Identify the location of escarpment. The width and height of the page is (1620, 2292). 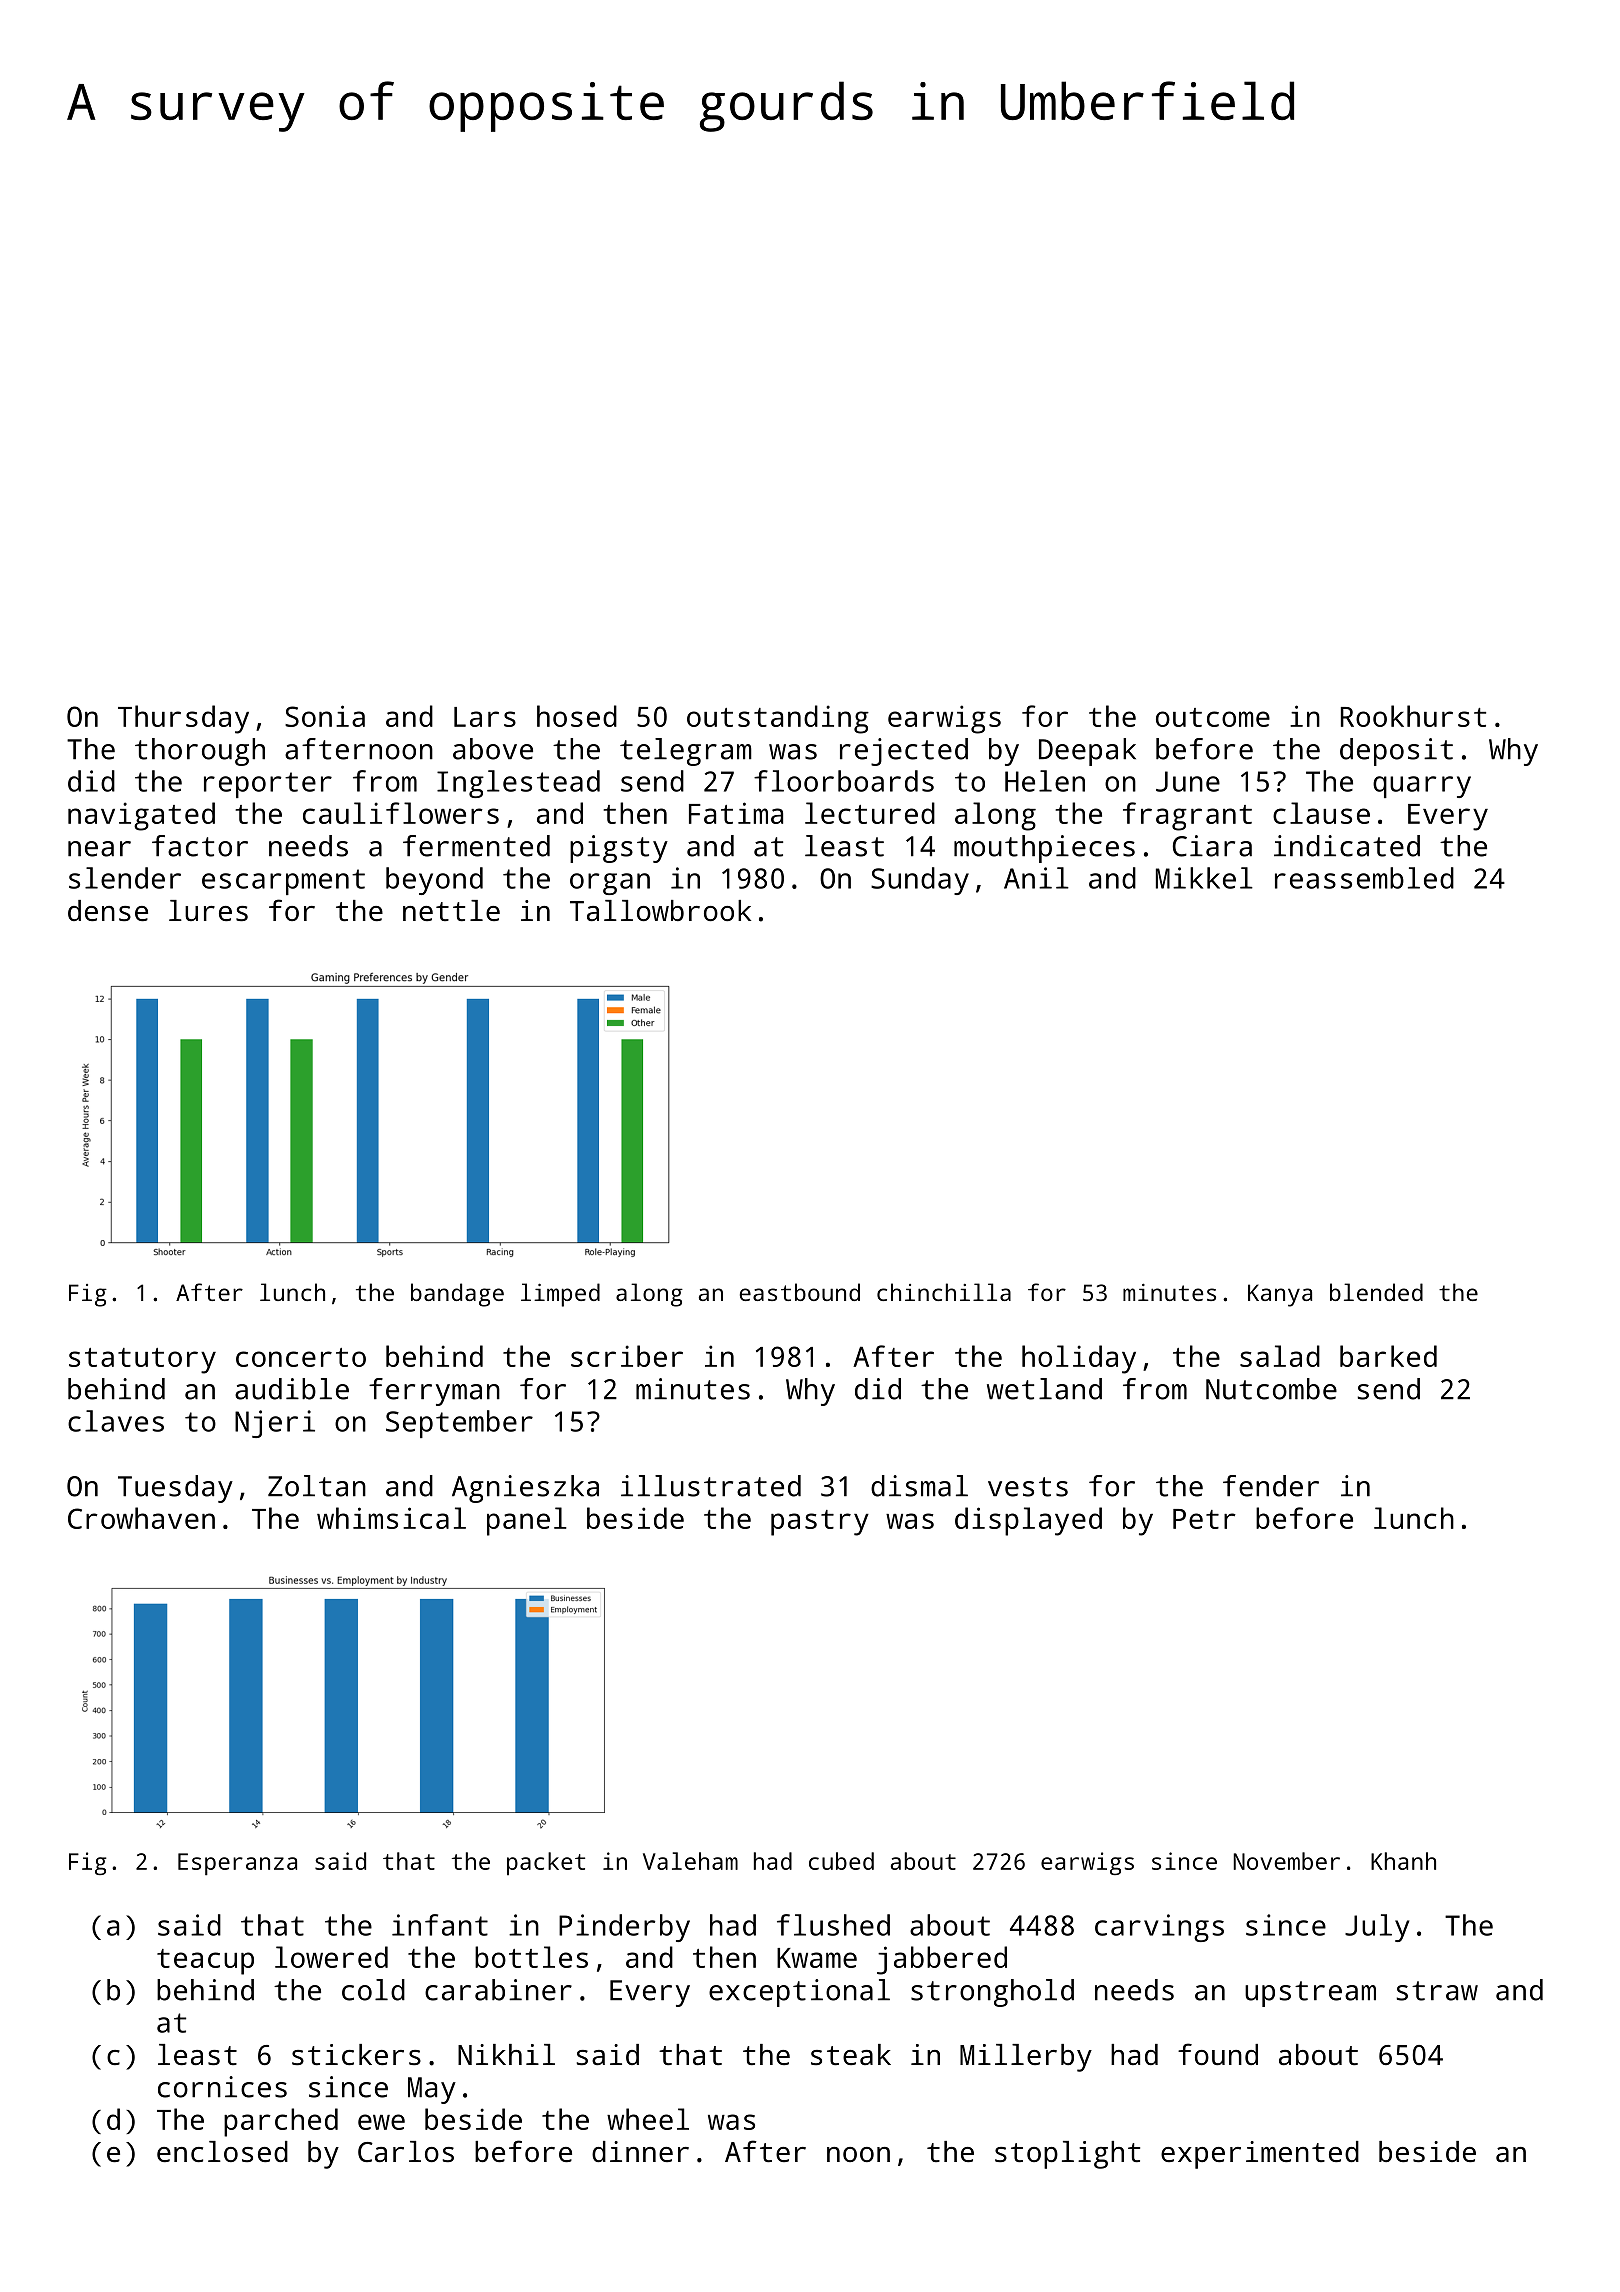
(283, 882).
